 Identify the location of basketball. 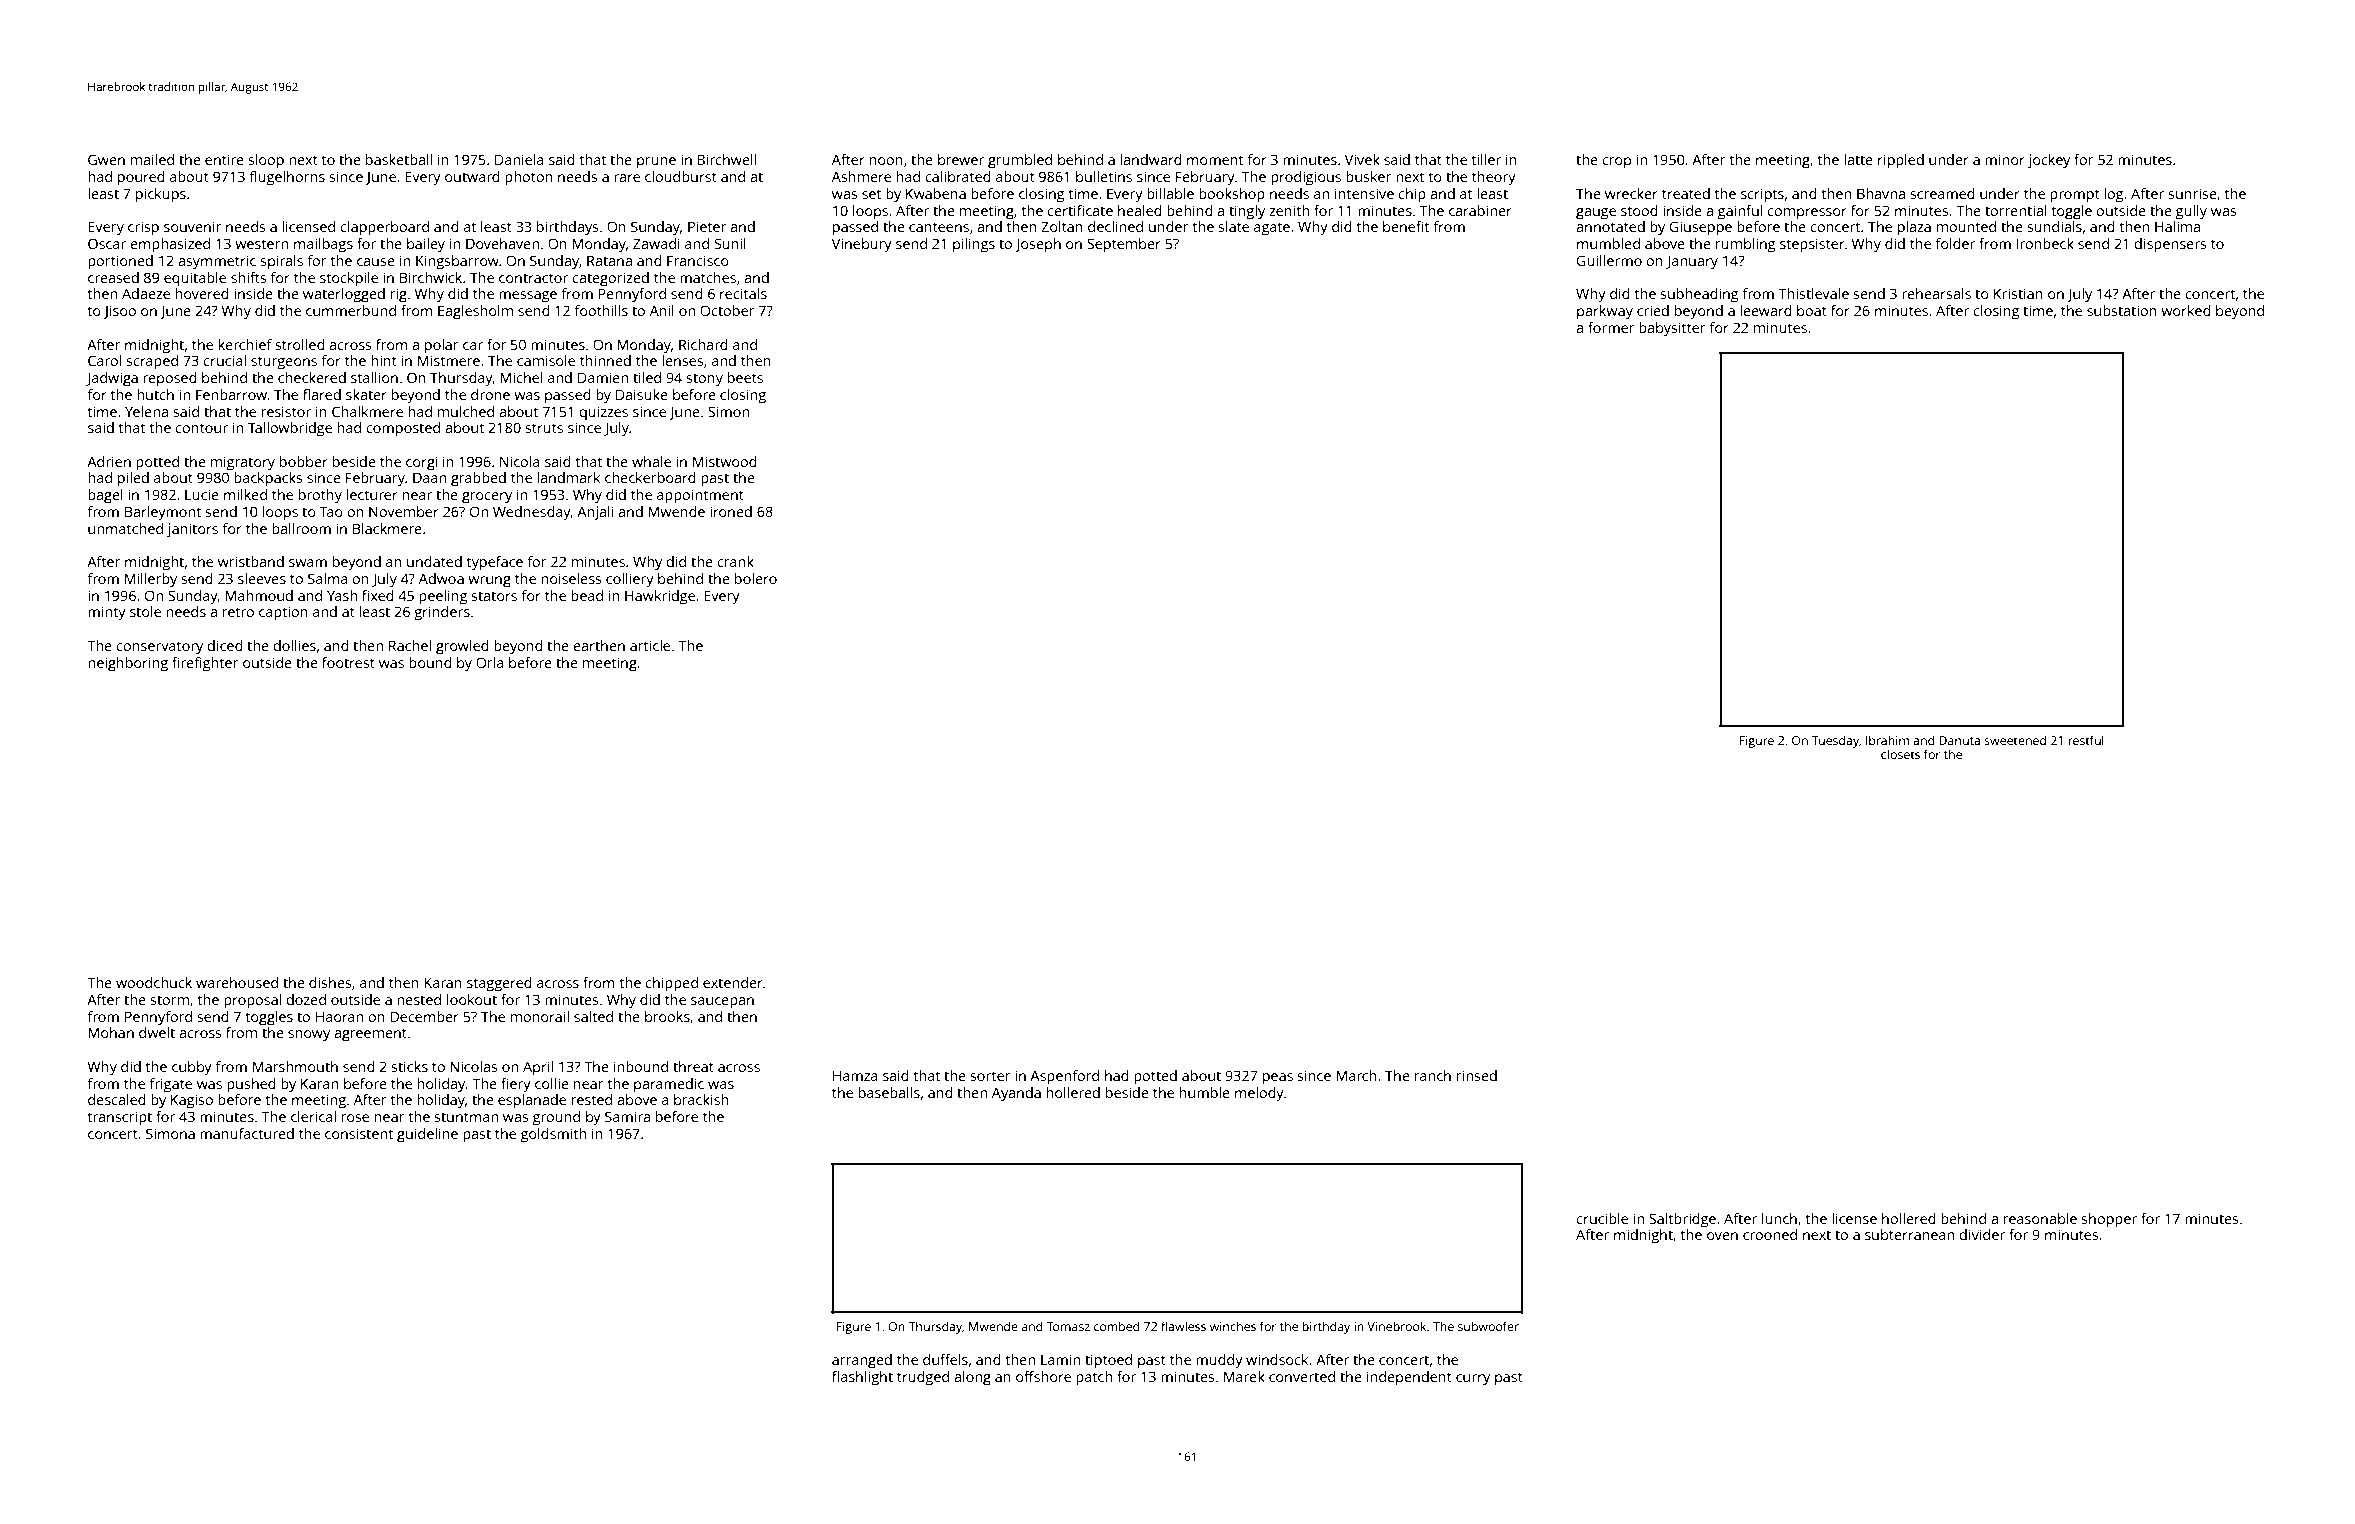
(399, 159).
